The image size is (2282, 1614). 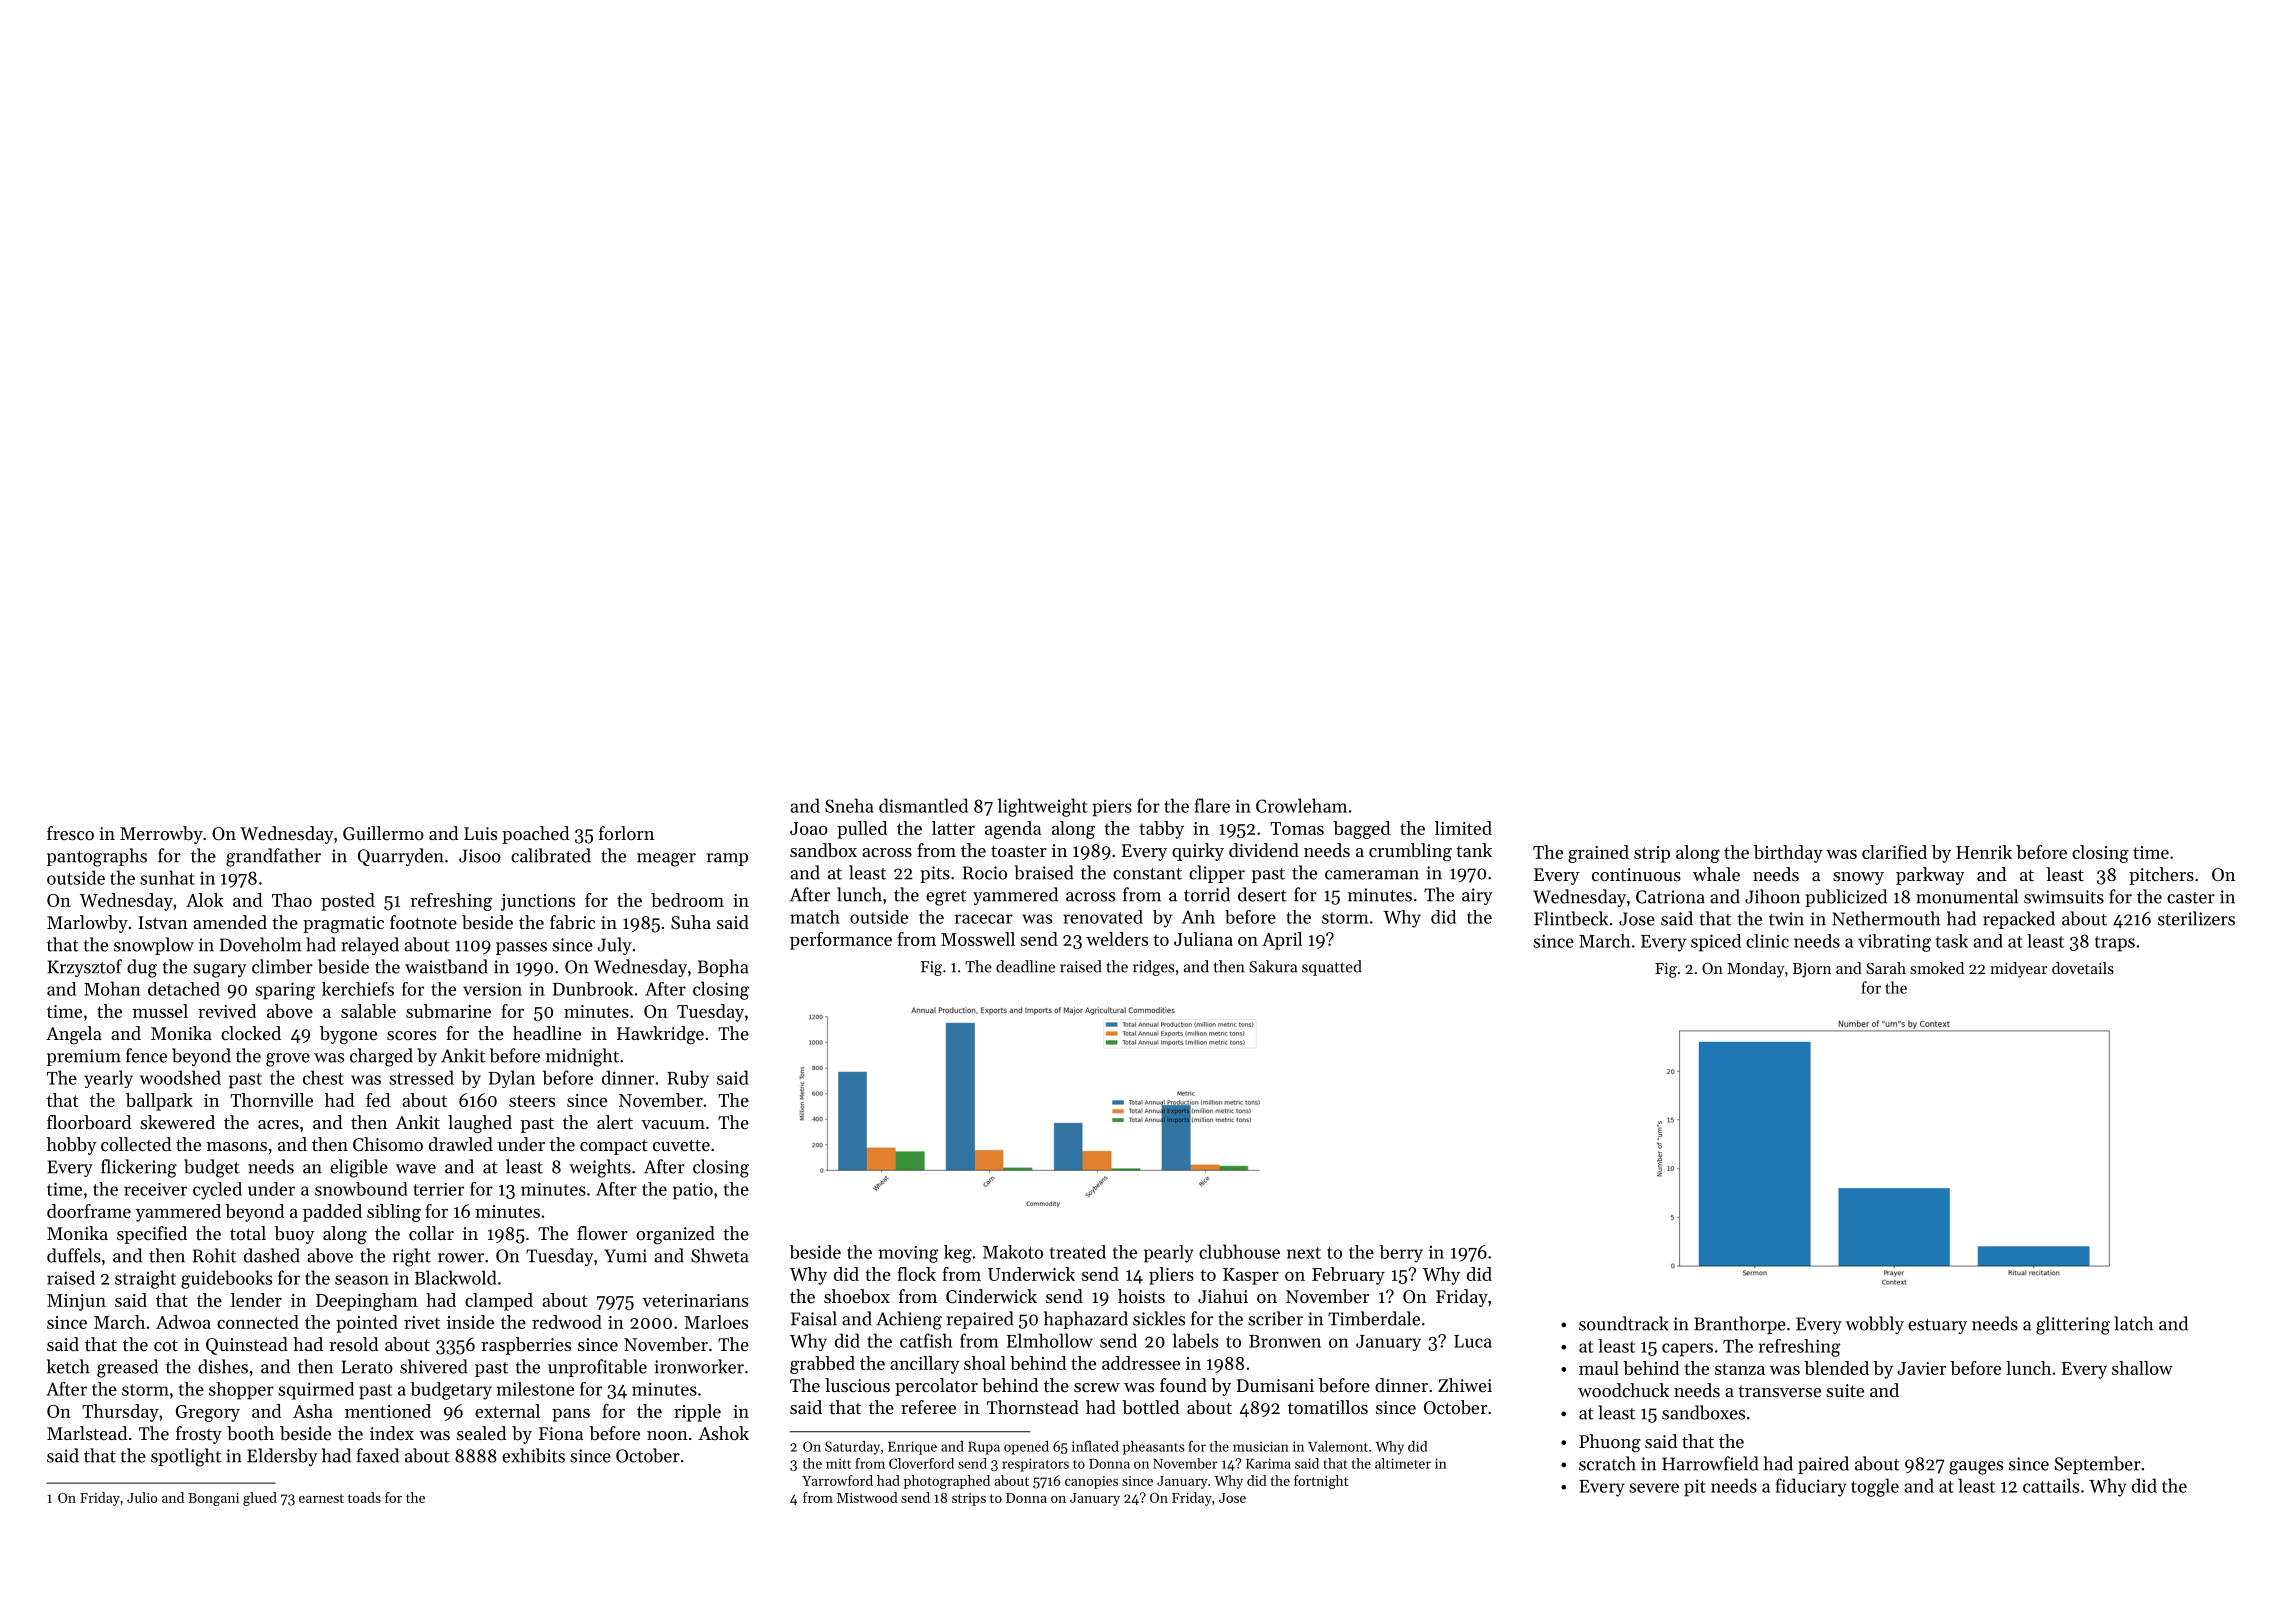 I want to click on laughed, so click(x=480, y=1124).
